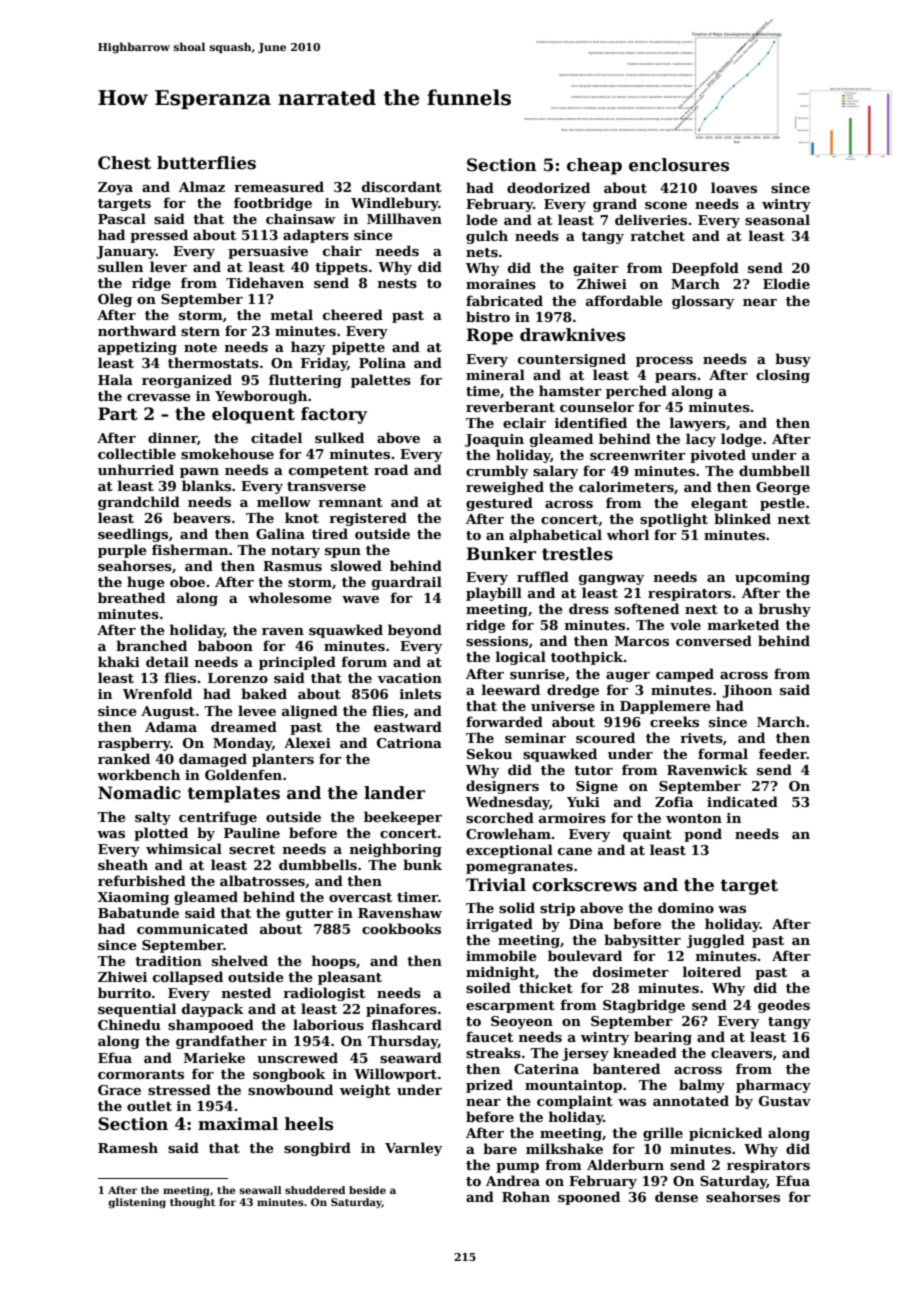 This screenshot has width=908, height=1316. I want to click on cookbooks, so click(401, 928).
